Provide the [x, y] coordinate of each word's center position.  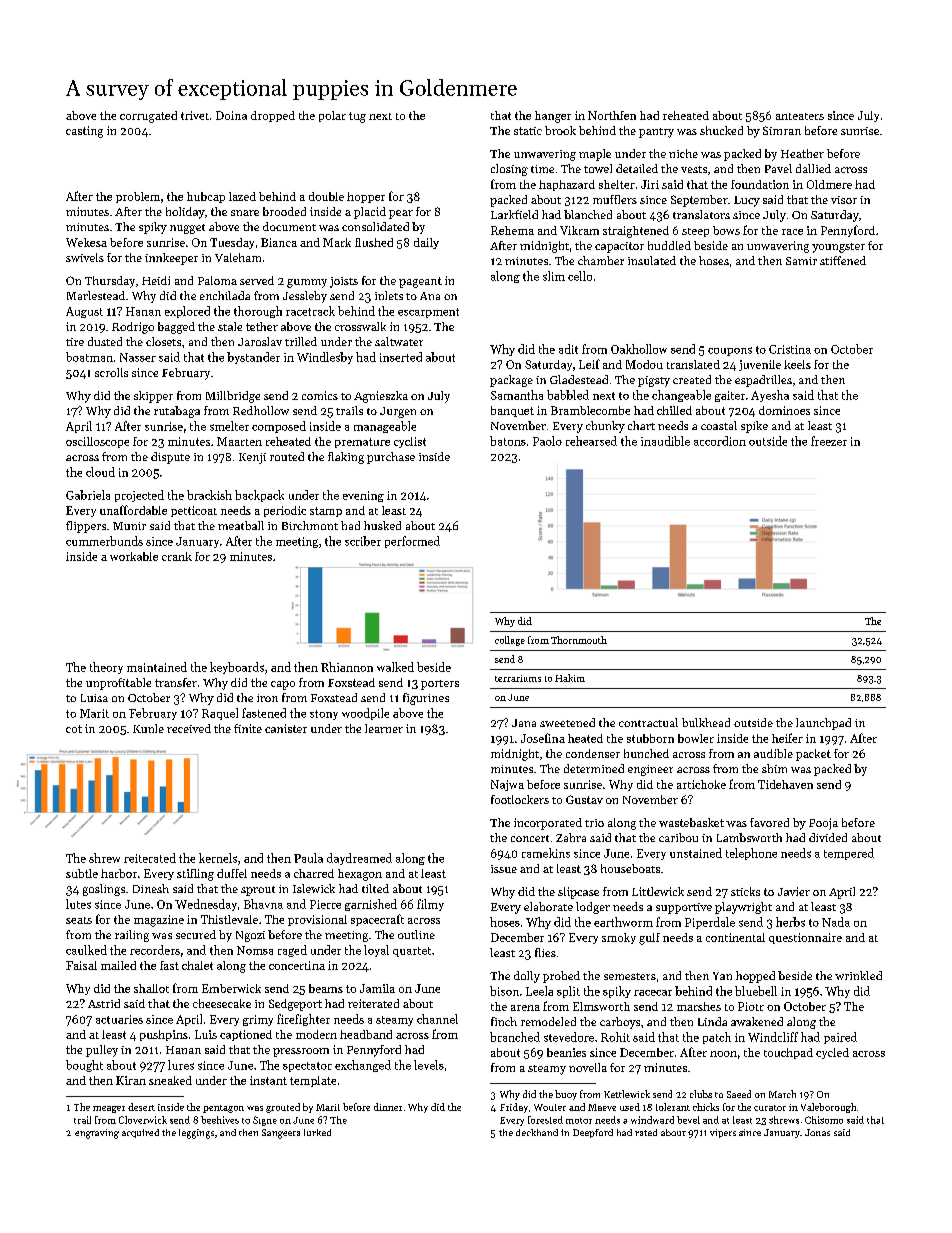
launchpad [823, 724]
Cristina [790, 349]
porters [440, 685]
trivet [195, 115]
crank [177, 556]
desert [141, 1107]
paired [840, 1038]
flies [545, 952]
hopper [366, 197]
